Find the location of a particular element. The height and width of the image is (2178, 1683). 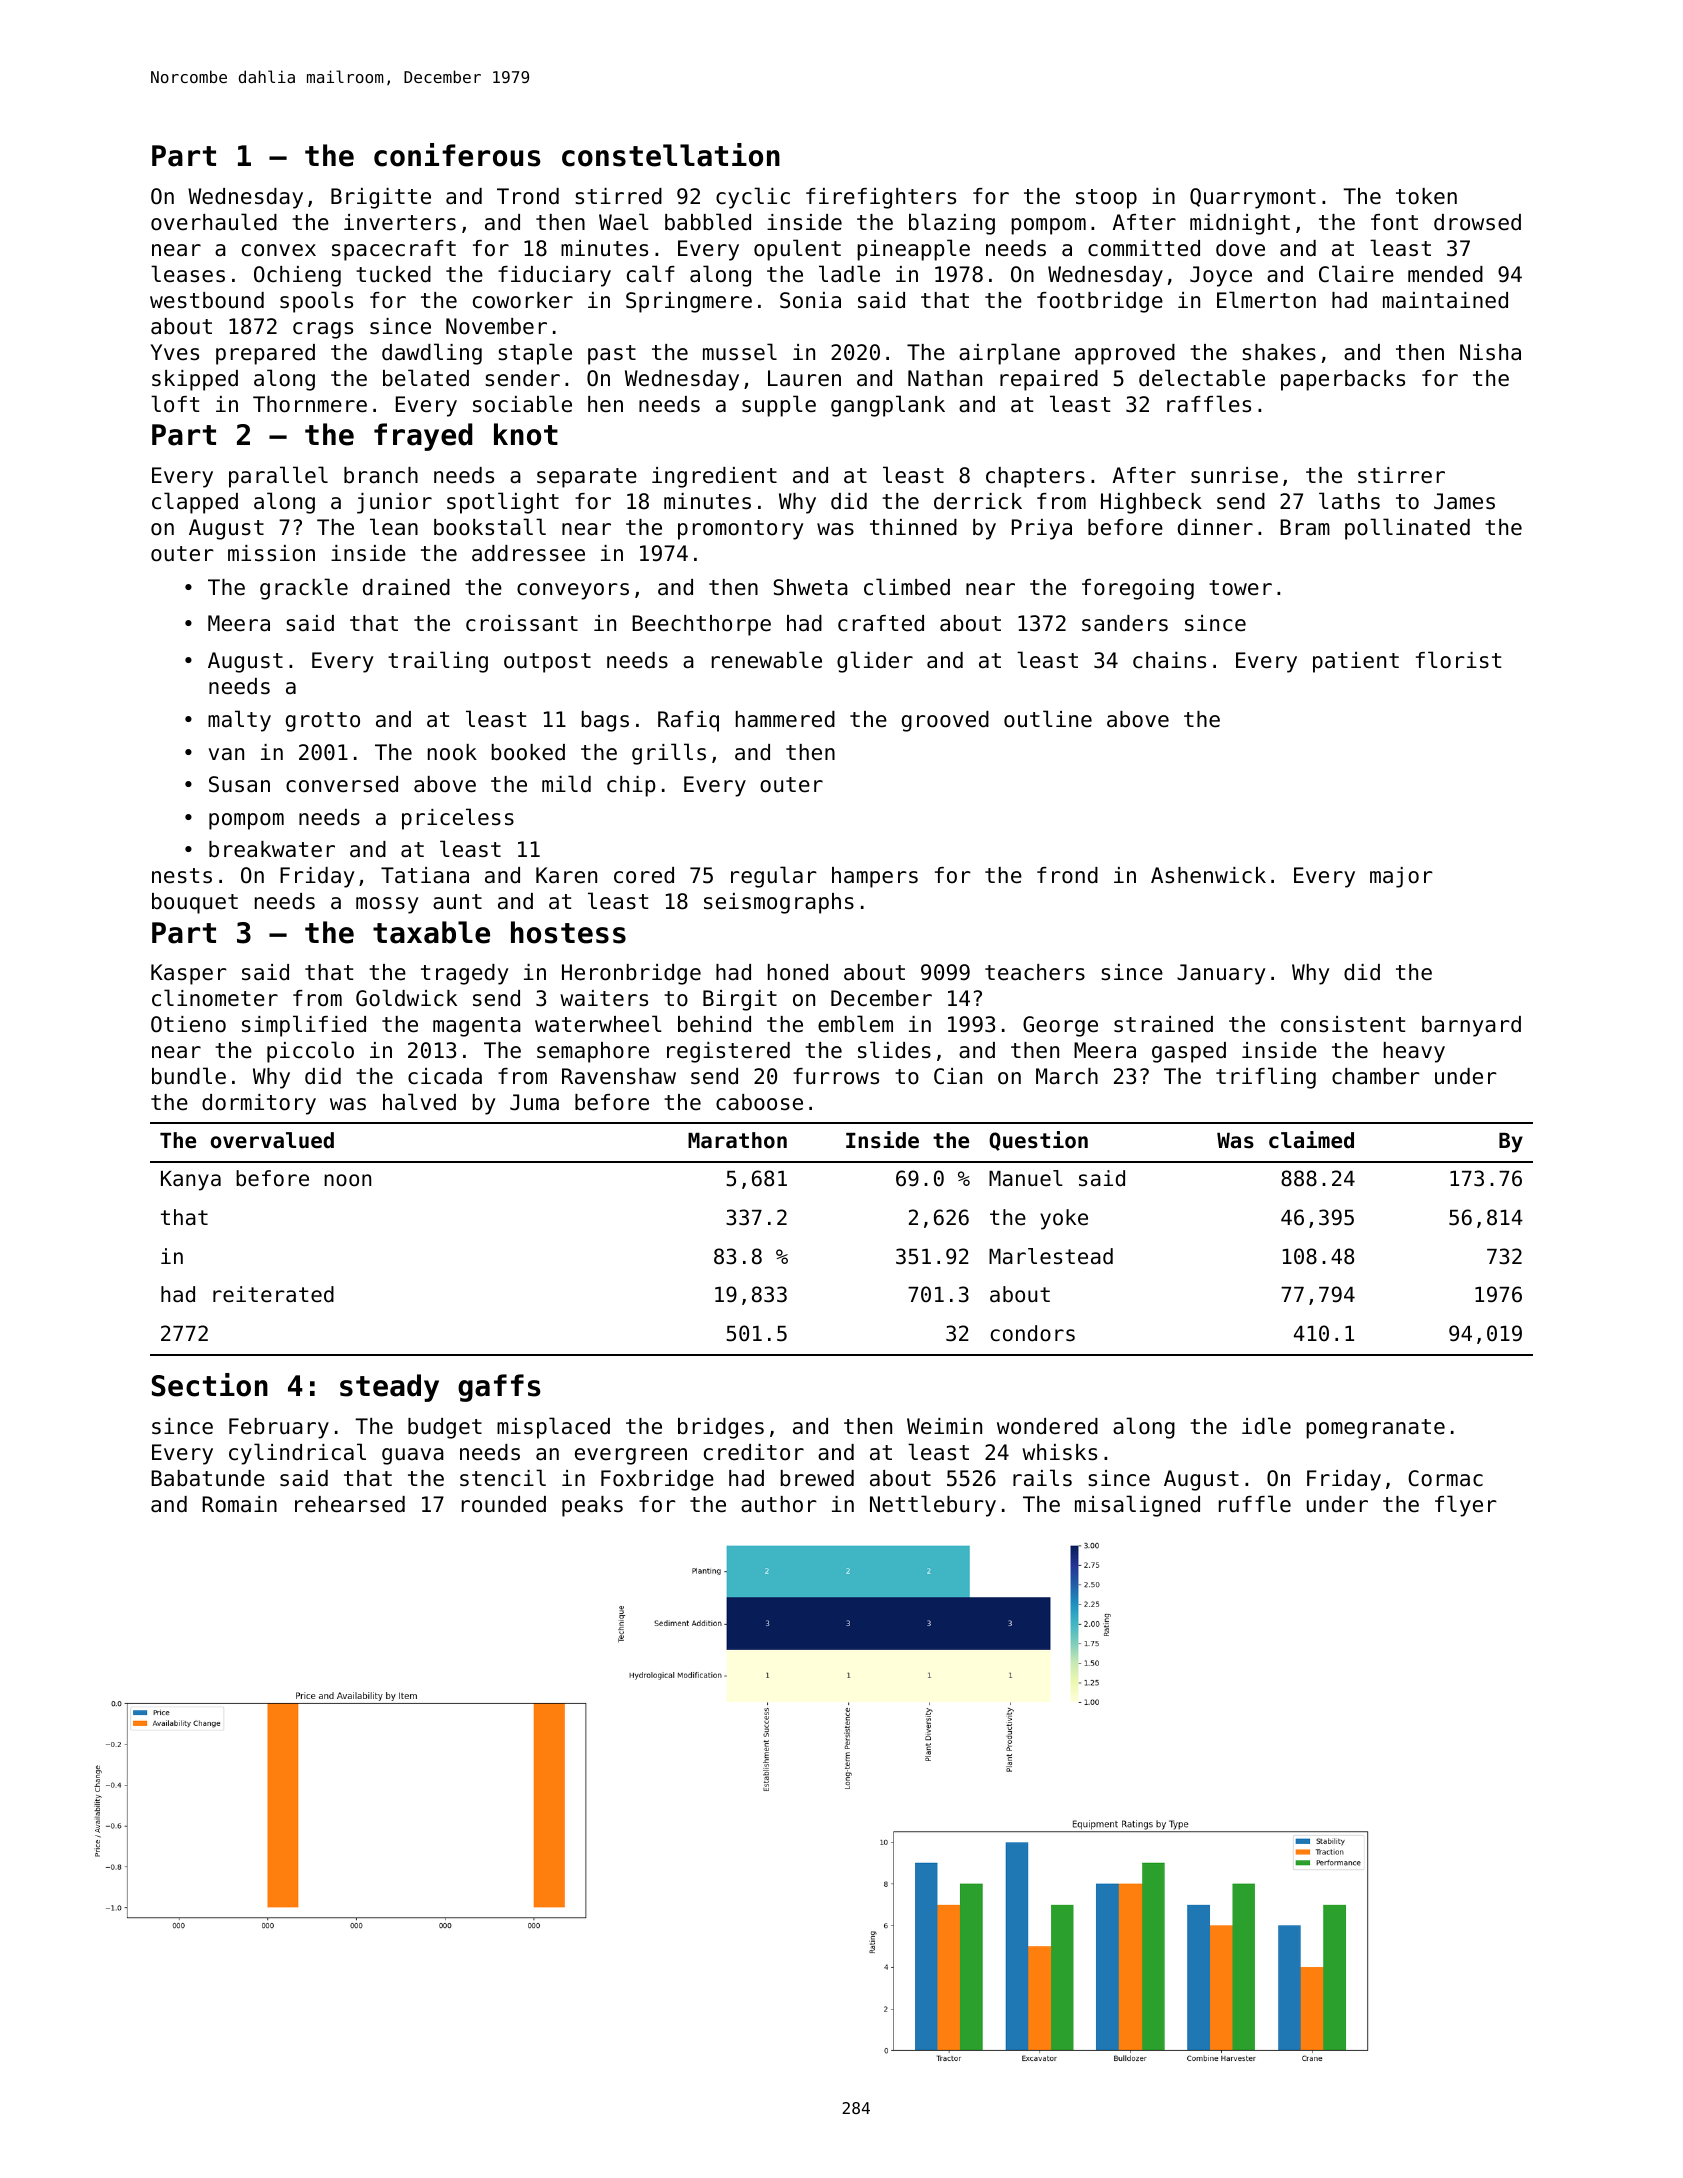

behind is located at coordinates (714, 1024).
